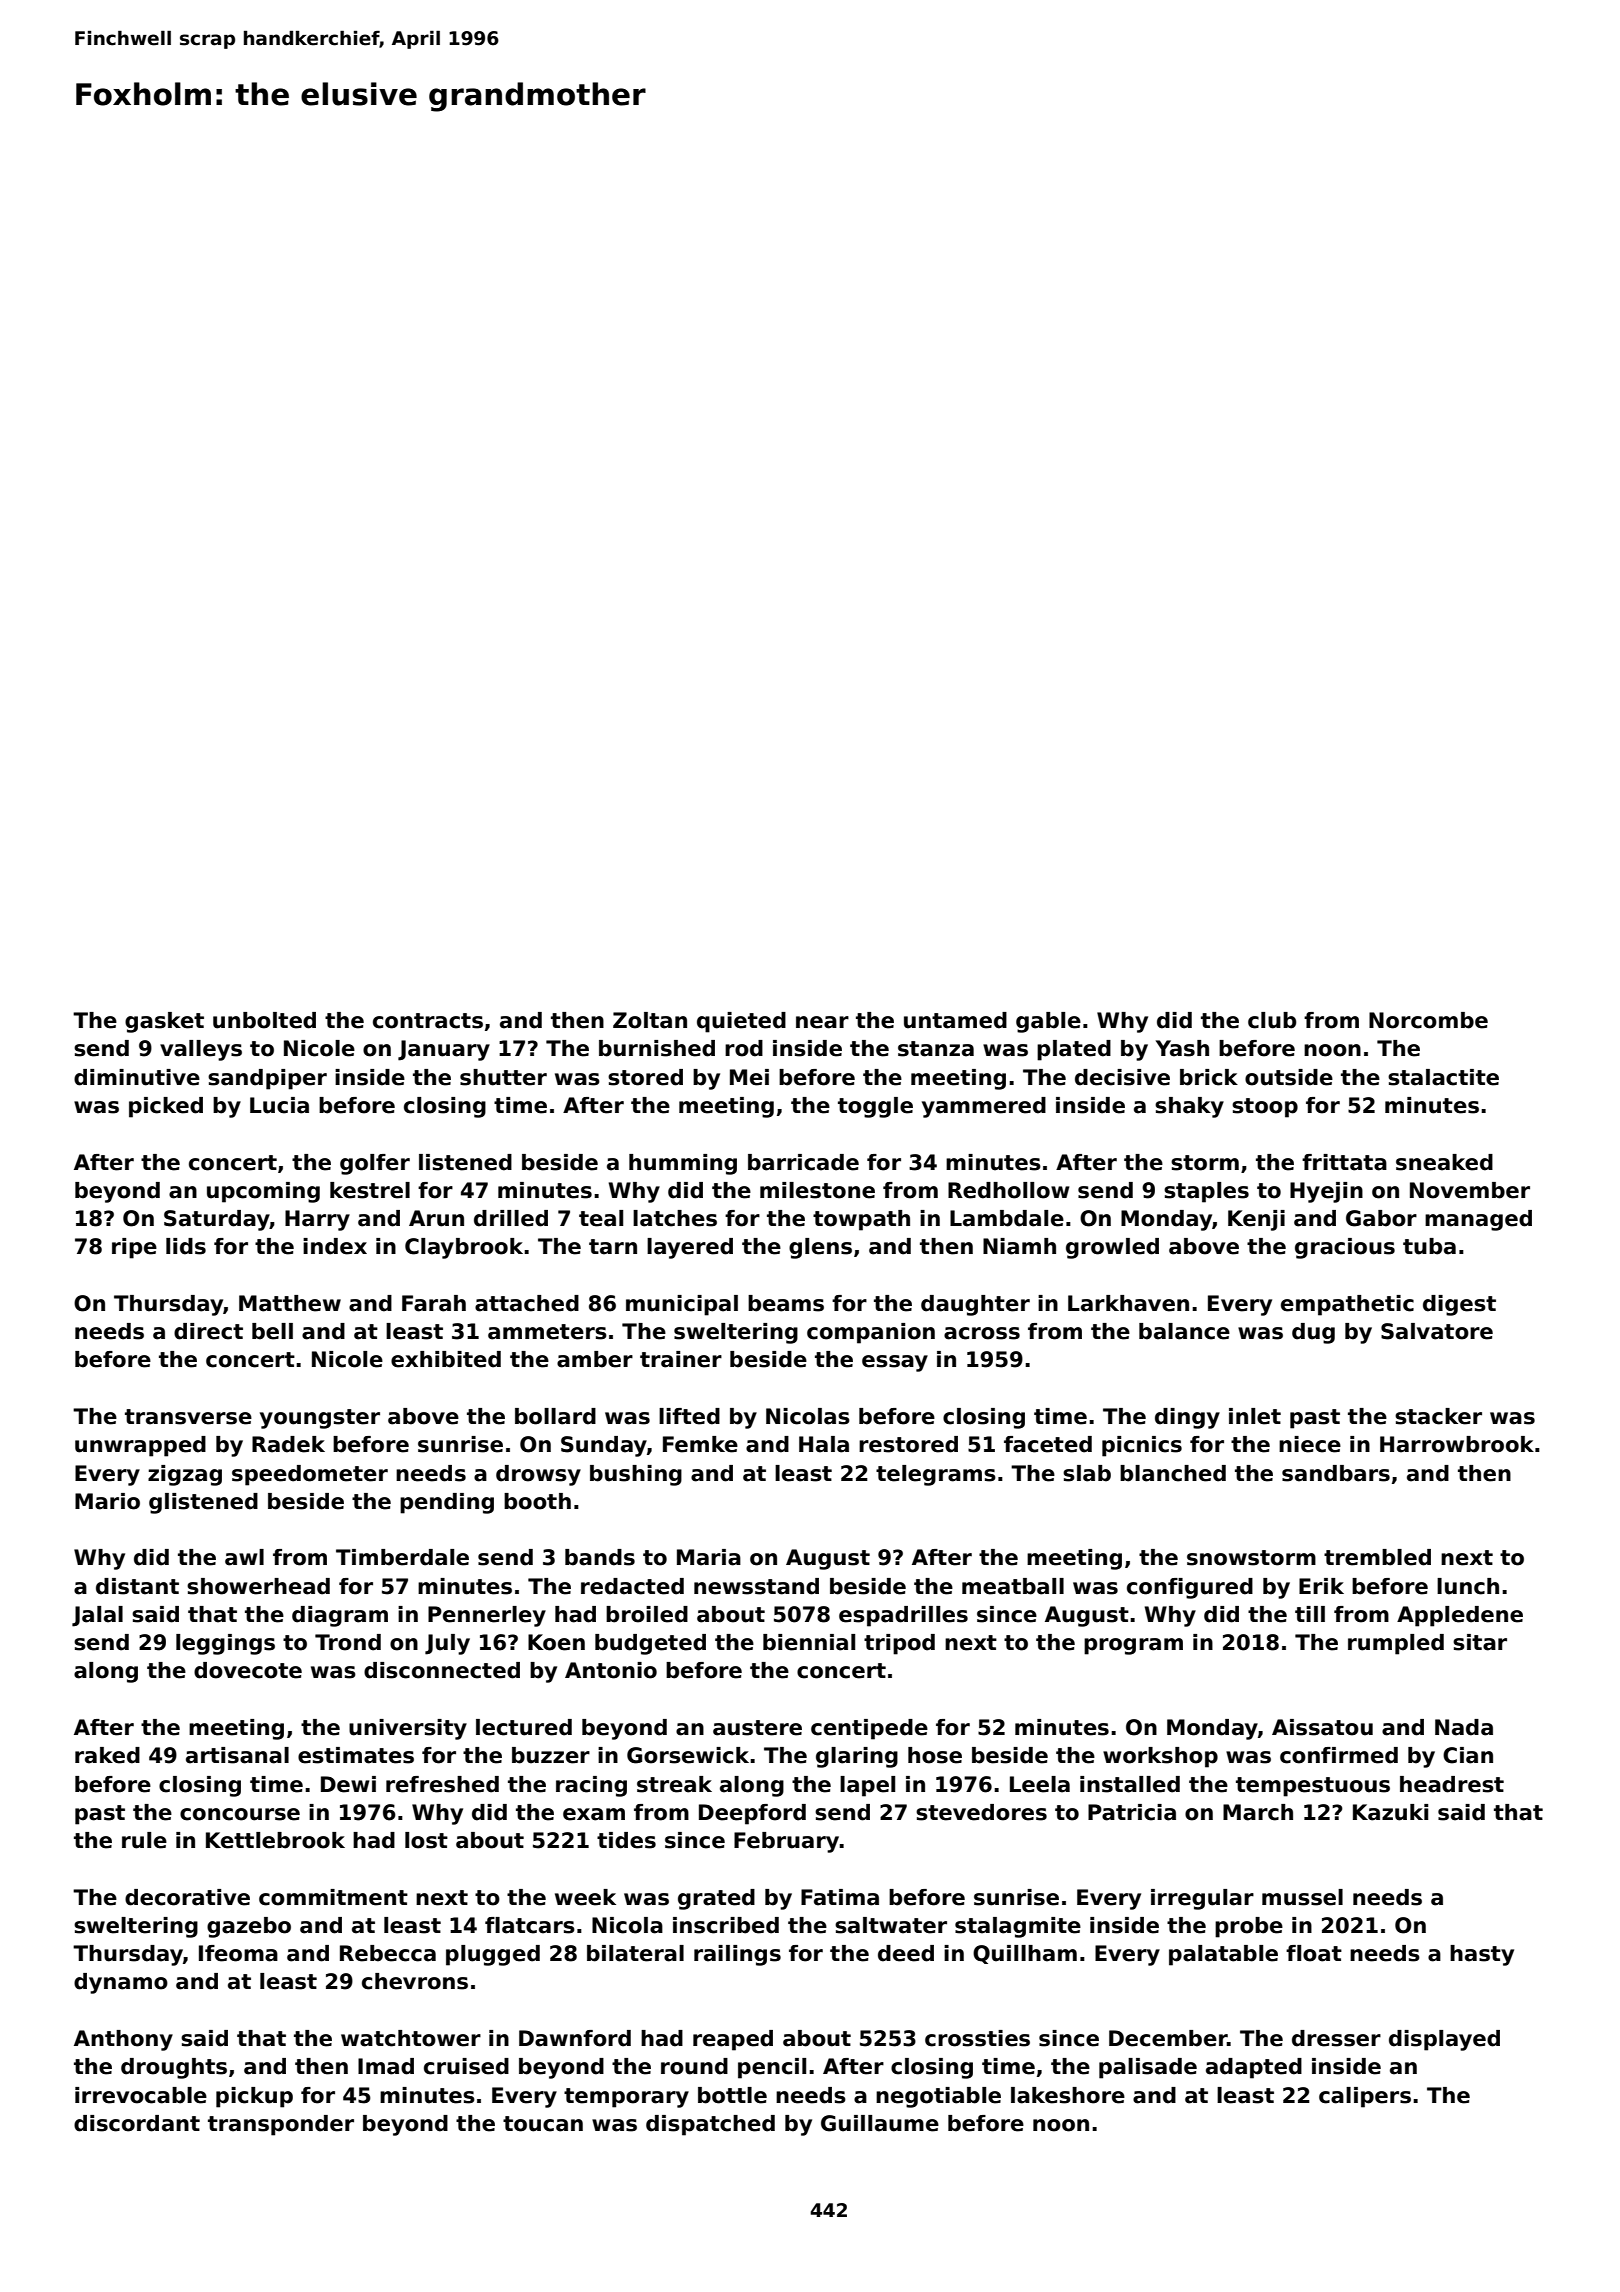 This image has width=1620, height=2292. Describe the element at coordinates (880, 2123) in the image. I see `Guillaume` at that location.
